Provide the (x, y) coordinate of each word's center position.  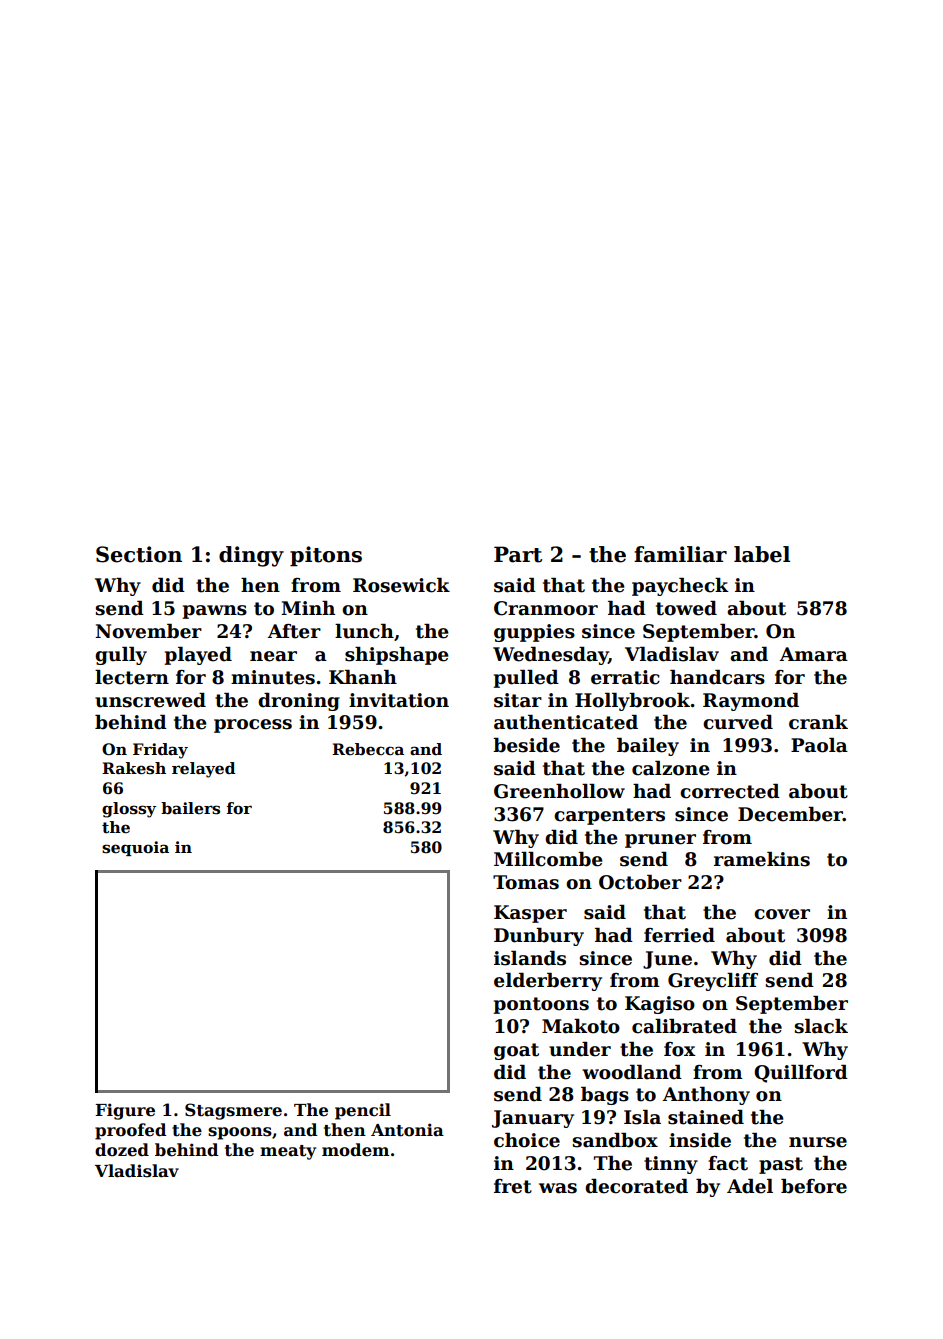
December (790, 814)
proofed (130, 1131)
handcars (717, 677)
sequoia (135, 848)
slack (821, 1026)
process (253, 726)
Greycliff (713, 982)
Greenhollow (559, 791)
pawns (215, 612)
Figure (125, 1111)
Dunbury (539, 937)
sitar (518, 700)
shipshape (397, 656)
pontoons (541, 1005)
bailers (190, 808)
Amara (814, 654)
